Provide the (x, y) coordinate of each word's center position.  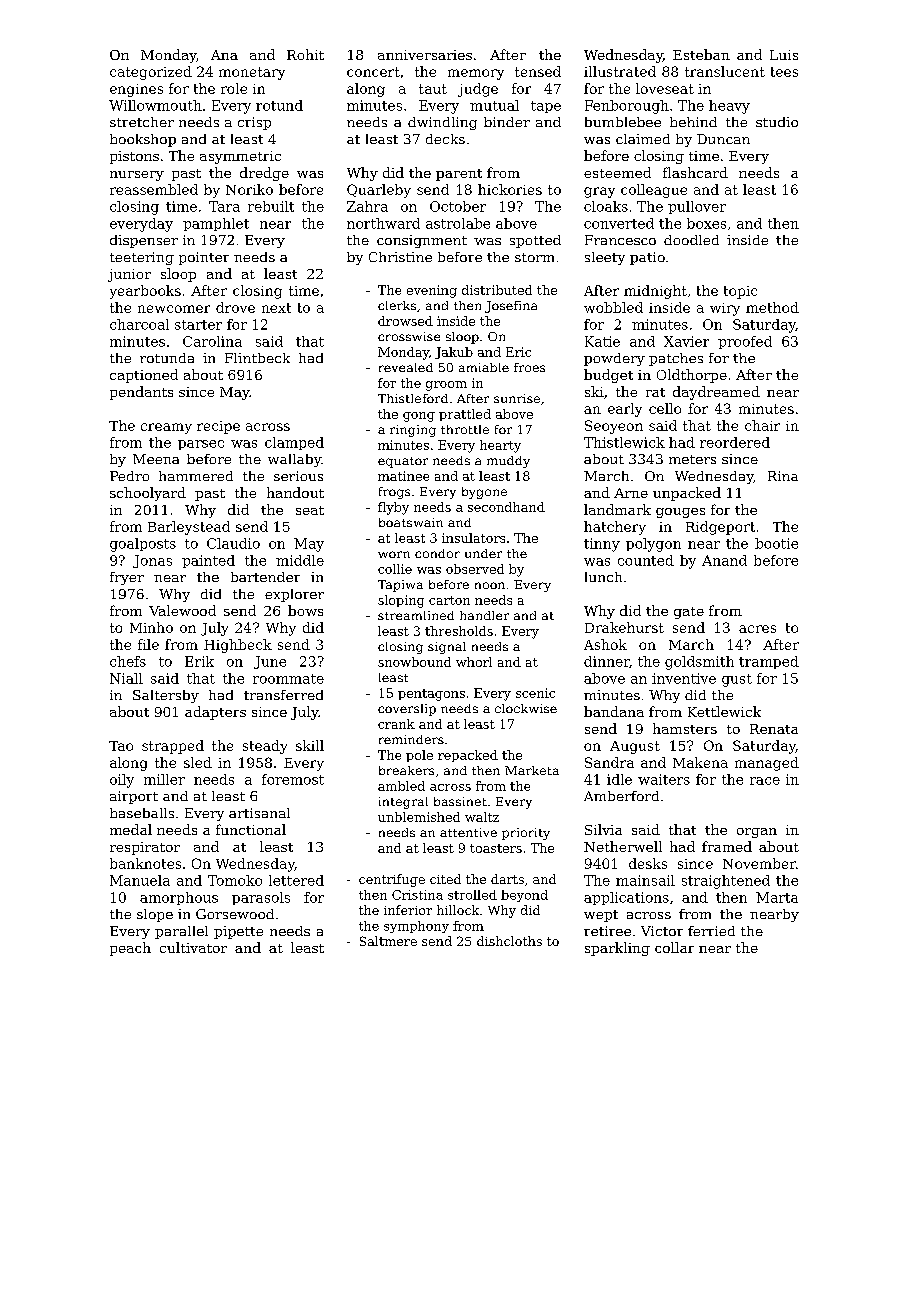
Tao (121, 746)
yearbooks (145, 292)
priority (526, 834)
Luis (784, 55)
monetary (252, 73)
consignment (422, 241)
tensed (538, 71)
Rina (783, 476)
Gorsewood (235, 914)
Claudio (233, 543)
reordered (735, 442)
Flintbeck (257, 358)
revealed (406, 367)
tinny (602, 545)
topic (740, 292)
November (759, 863)
